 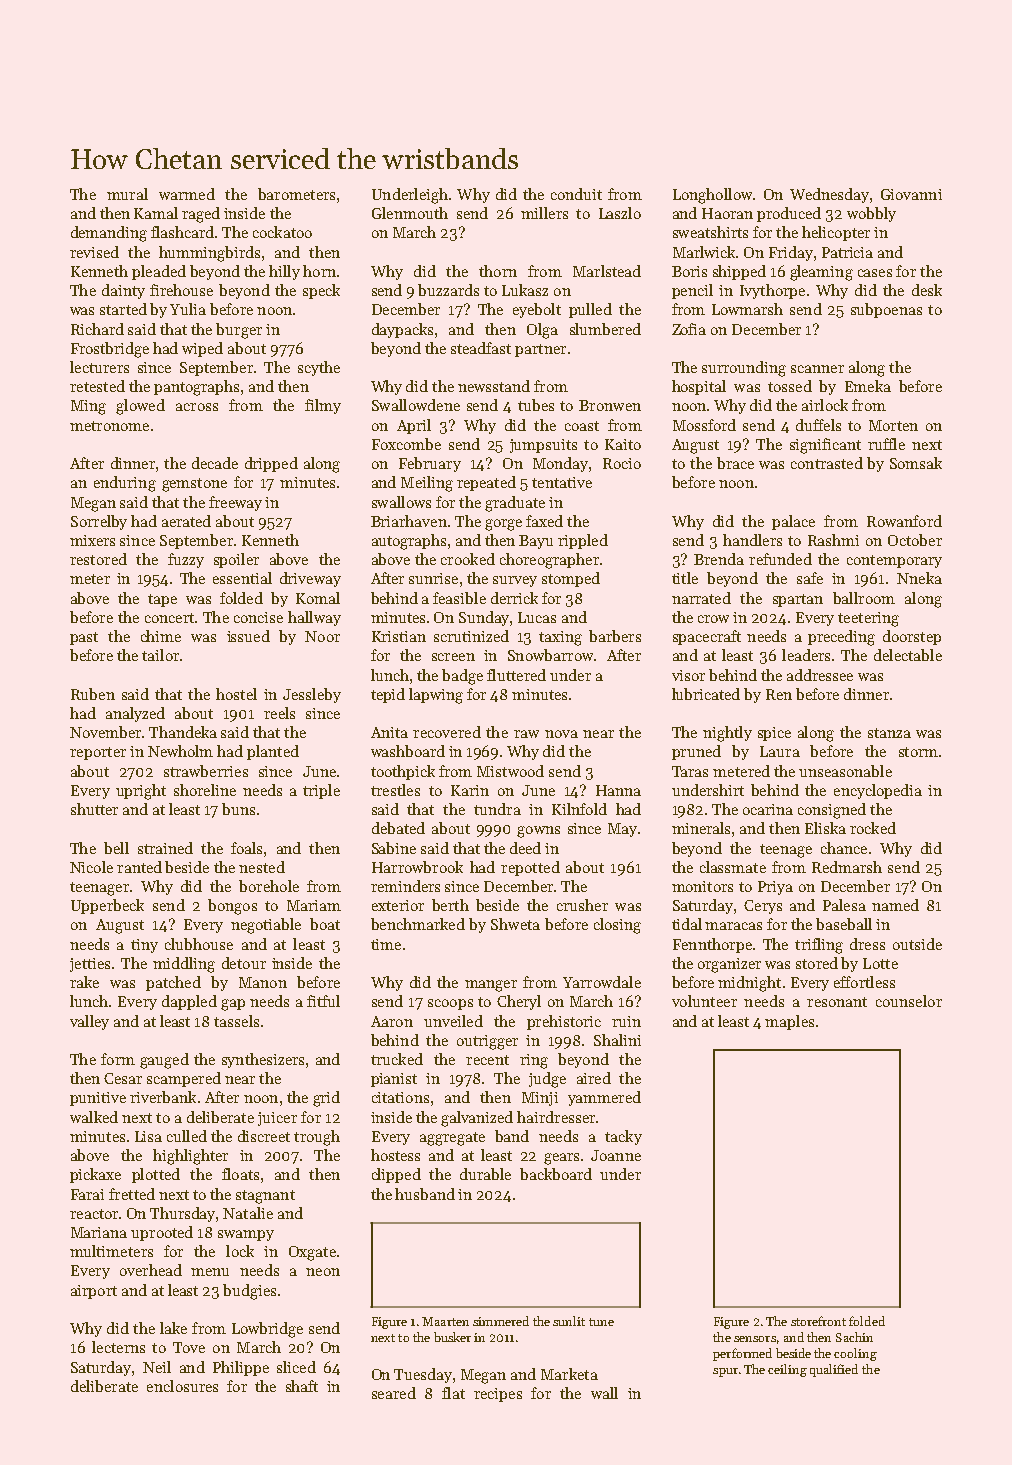 I want to click on metronome, so click(x=109, y=426).
